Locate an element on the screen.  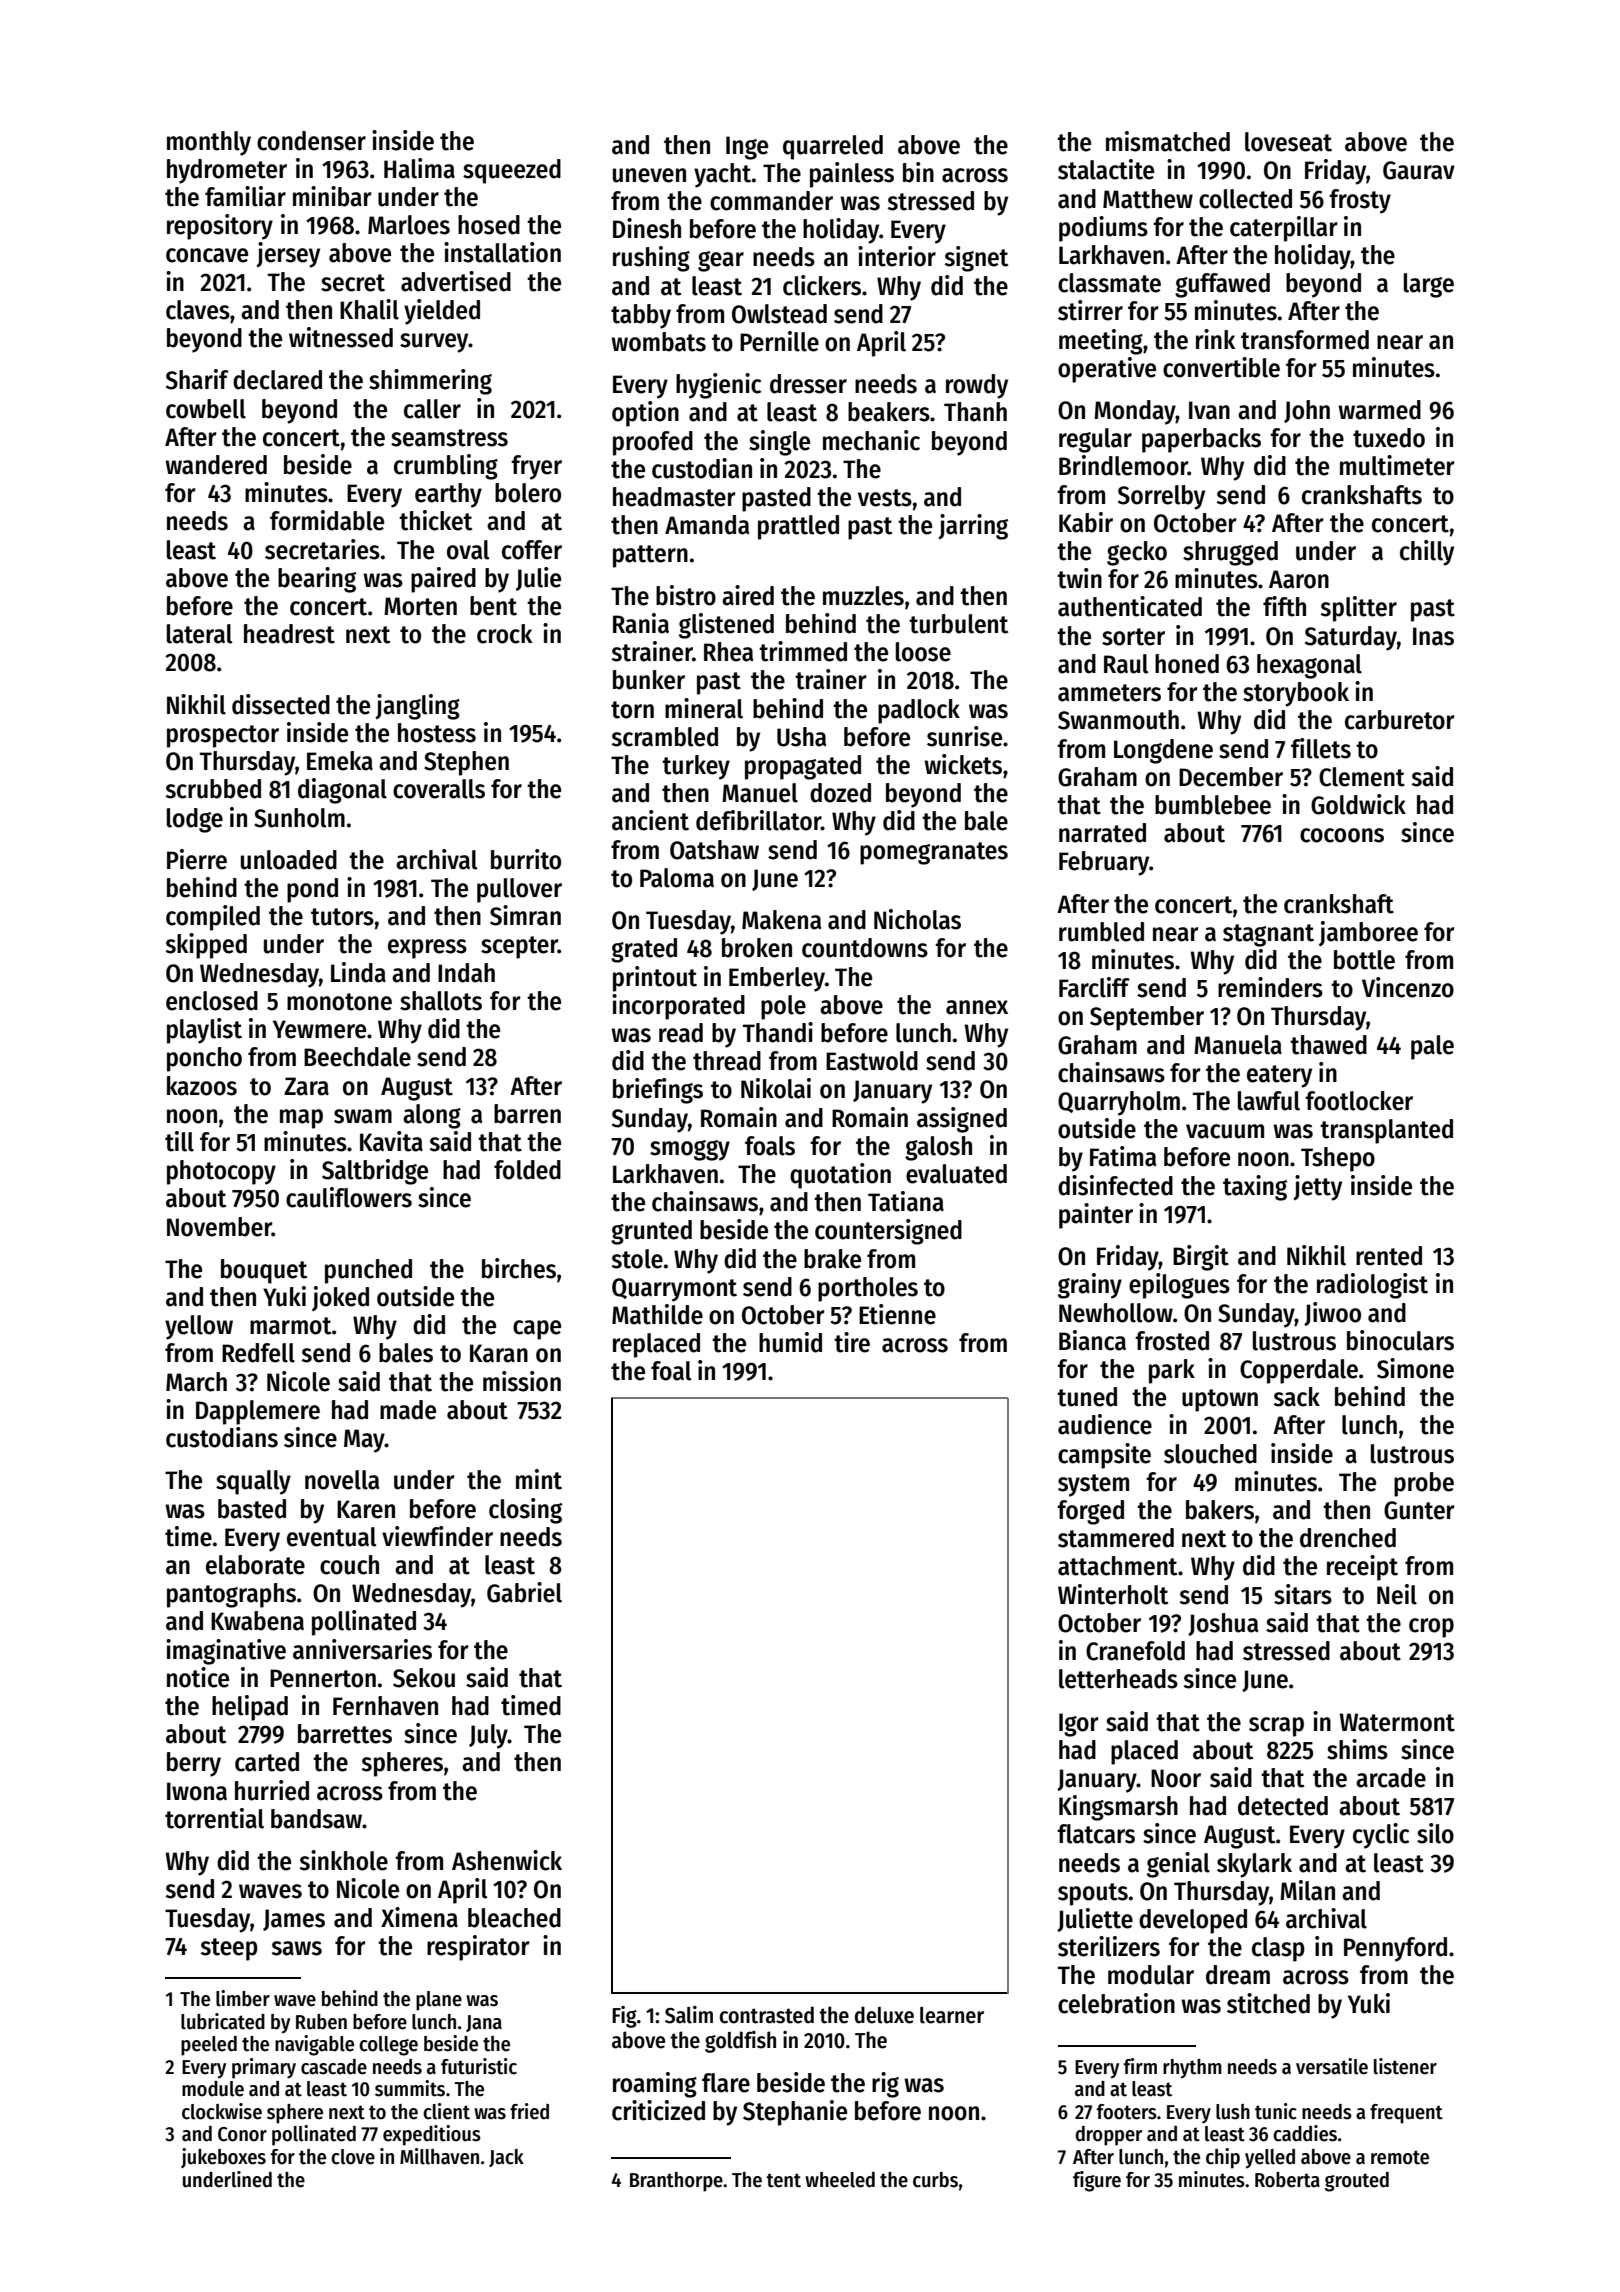
bearing is located at coordinates (317, 580).
